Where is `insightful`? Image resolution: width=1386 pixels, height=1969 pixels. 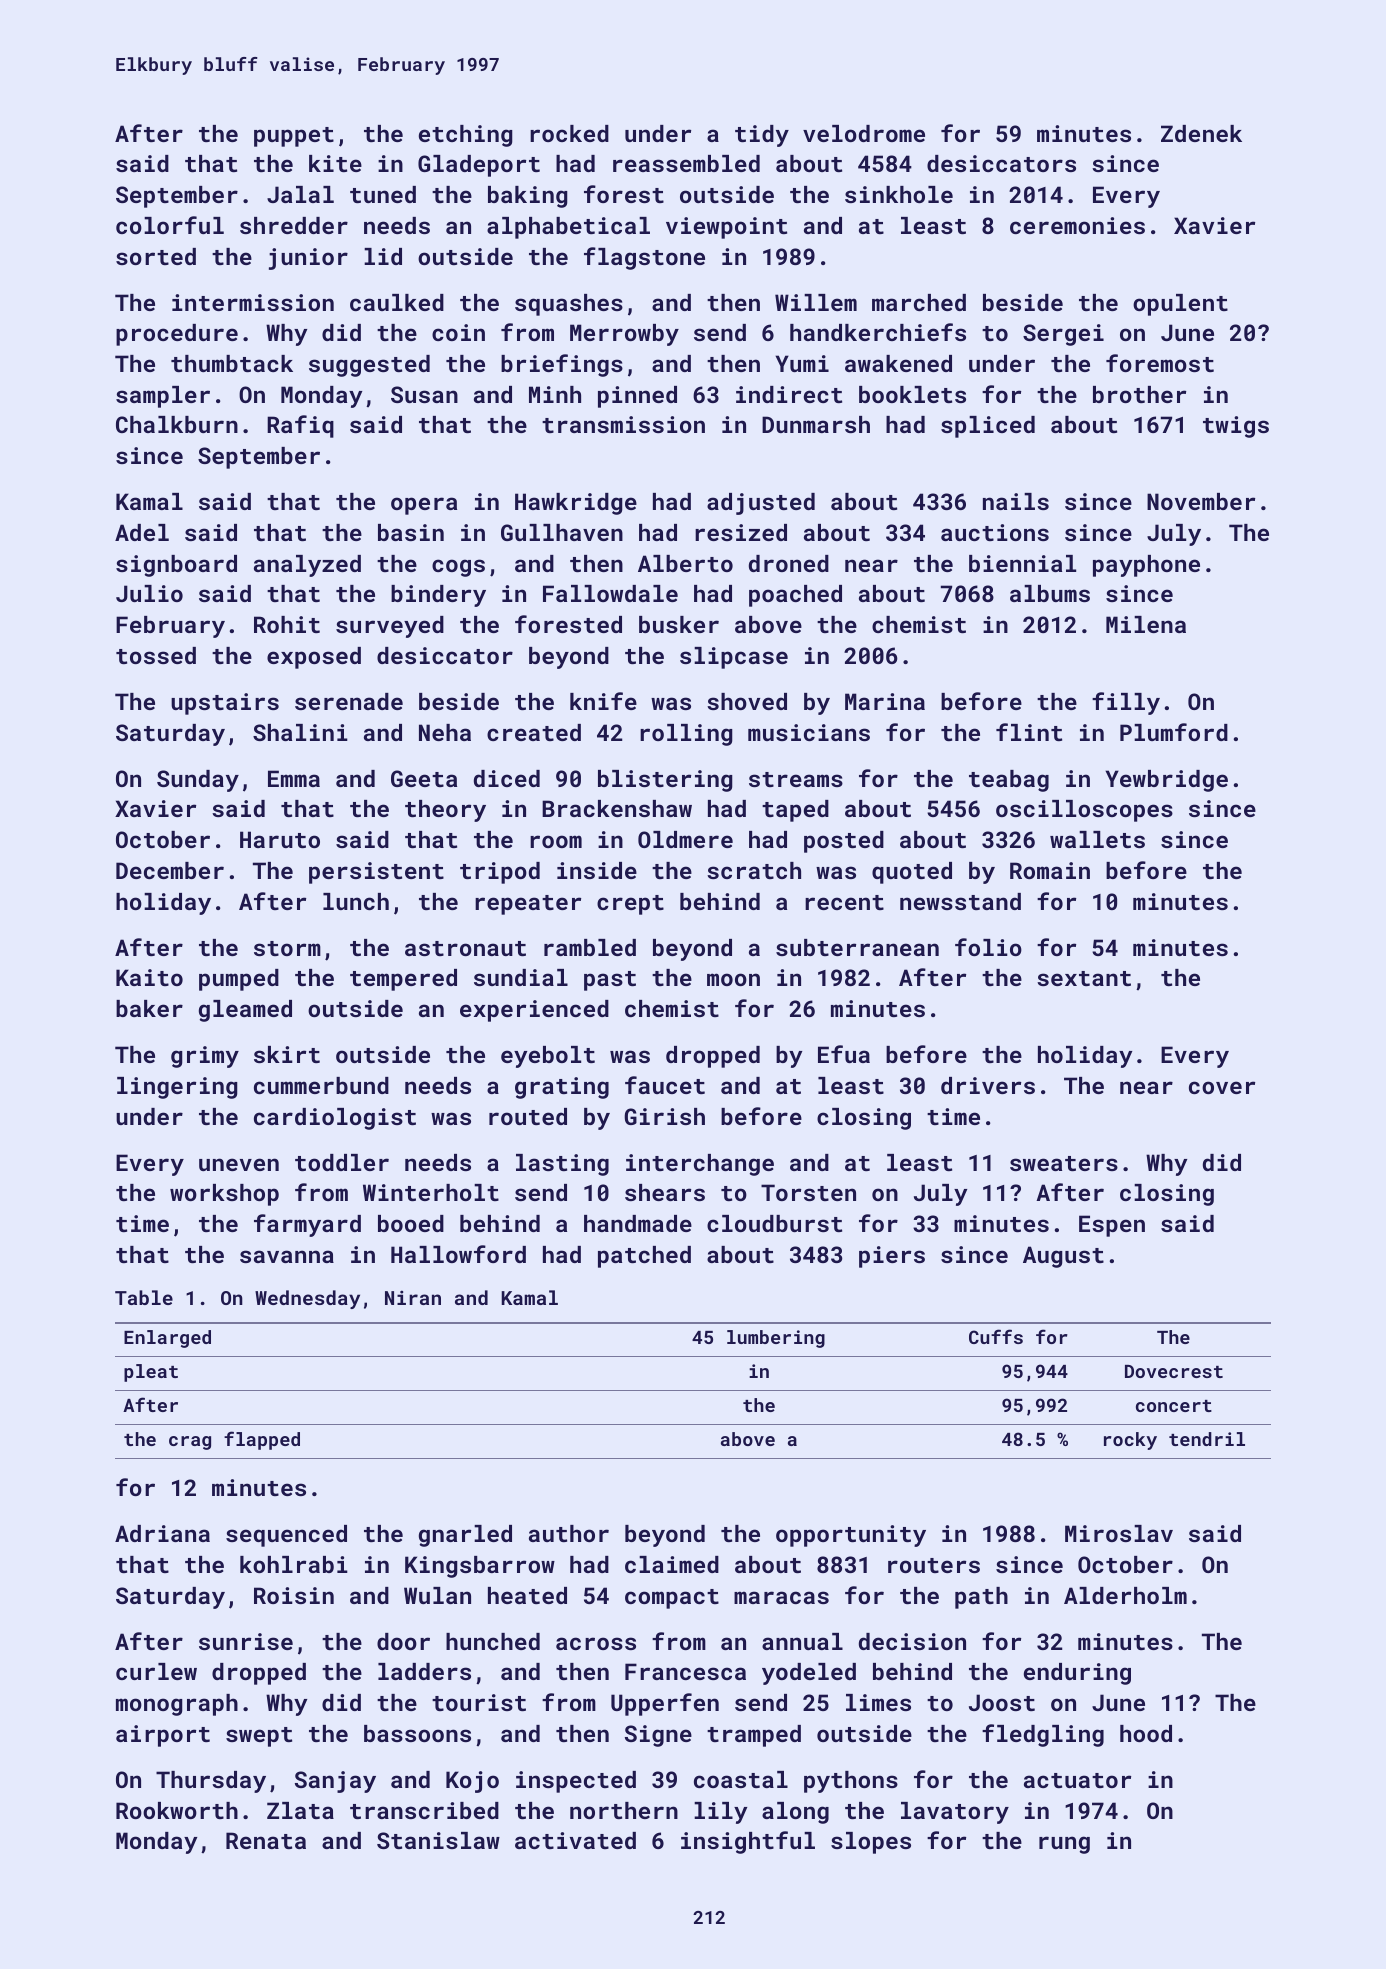 insightful is located at coordinates (748, 1842).
